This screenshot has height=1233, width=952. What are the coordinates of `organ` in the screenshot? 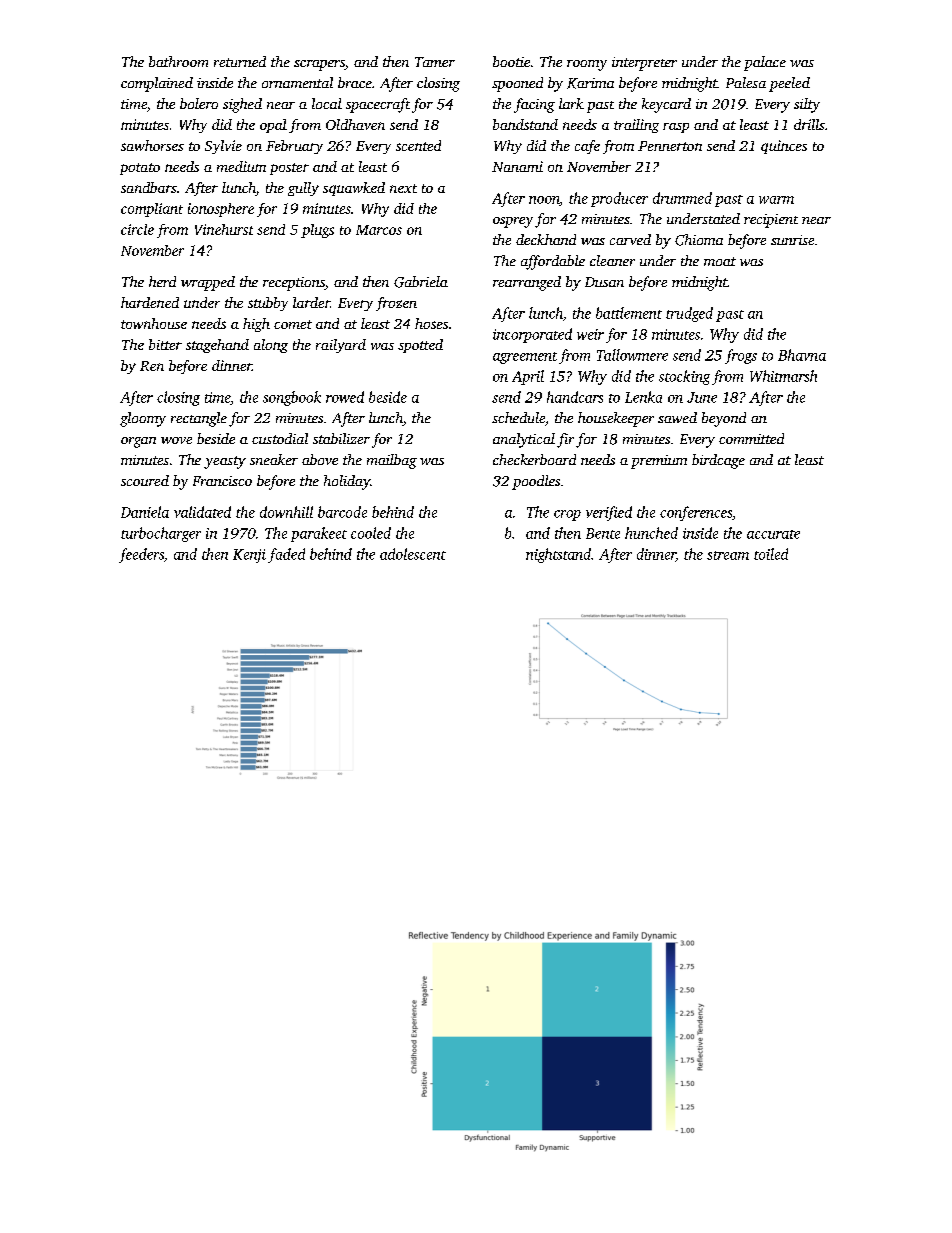 It's located at (138, 442).
